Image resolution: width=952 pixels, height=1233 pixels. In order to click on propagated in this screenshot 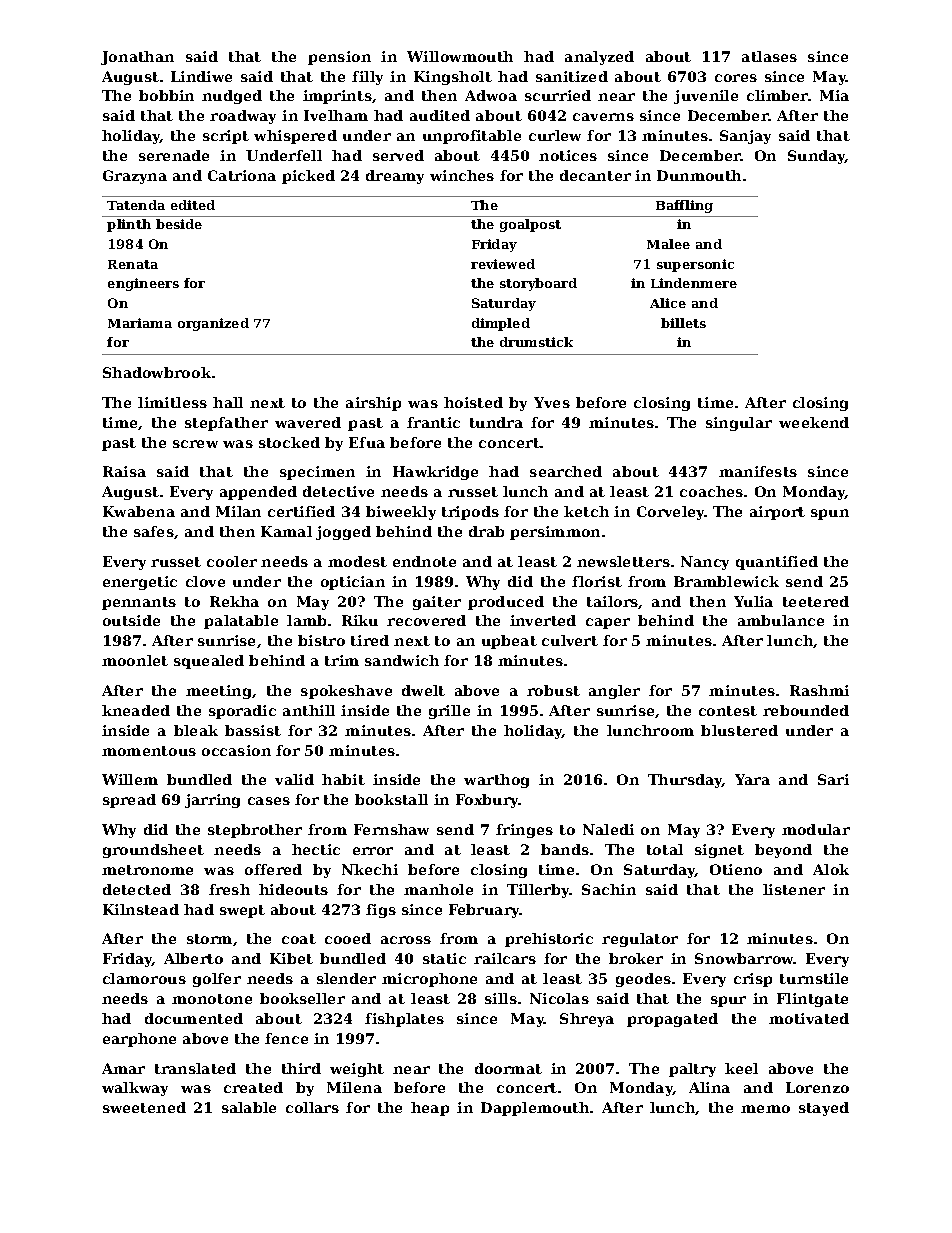, I will do `click(672, 1020)`.
